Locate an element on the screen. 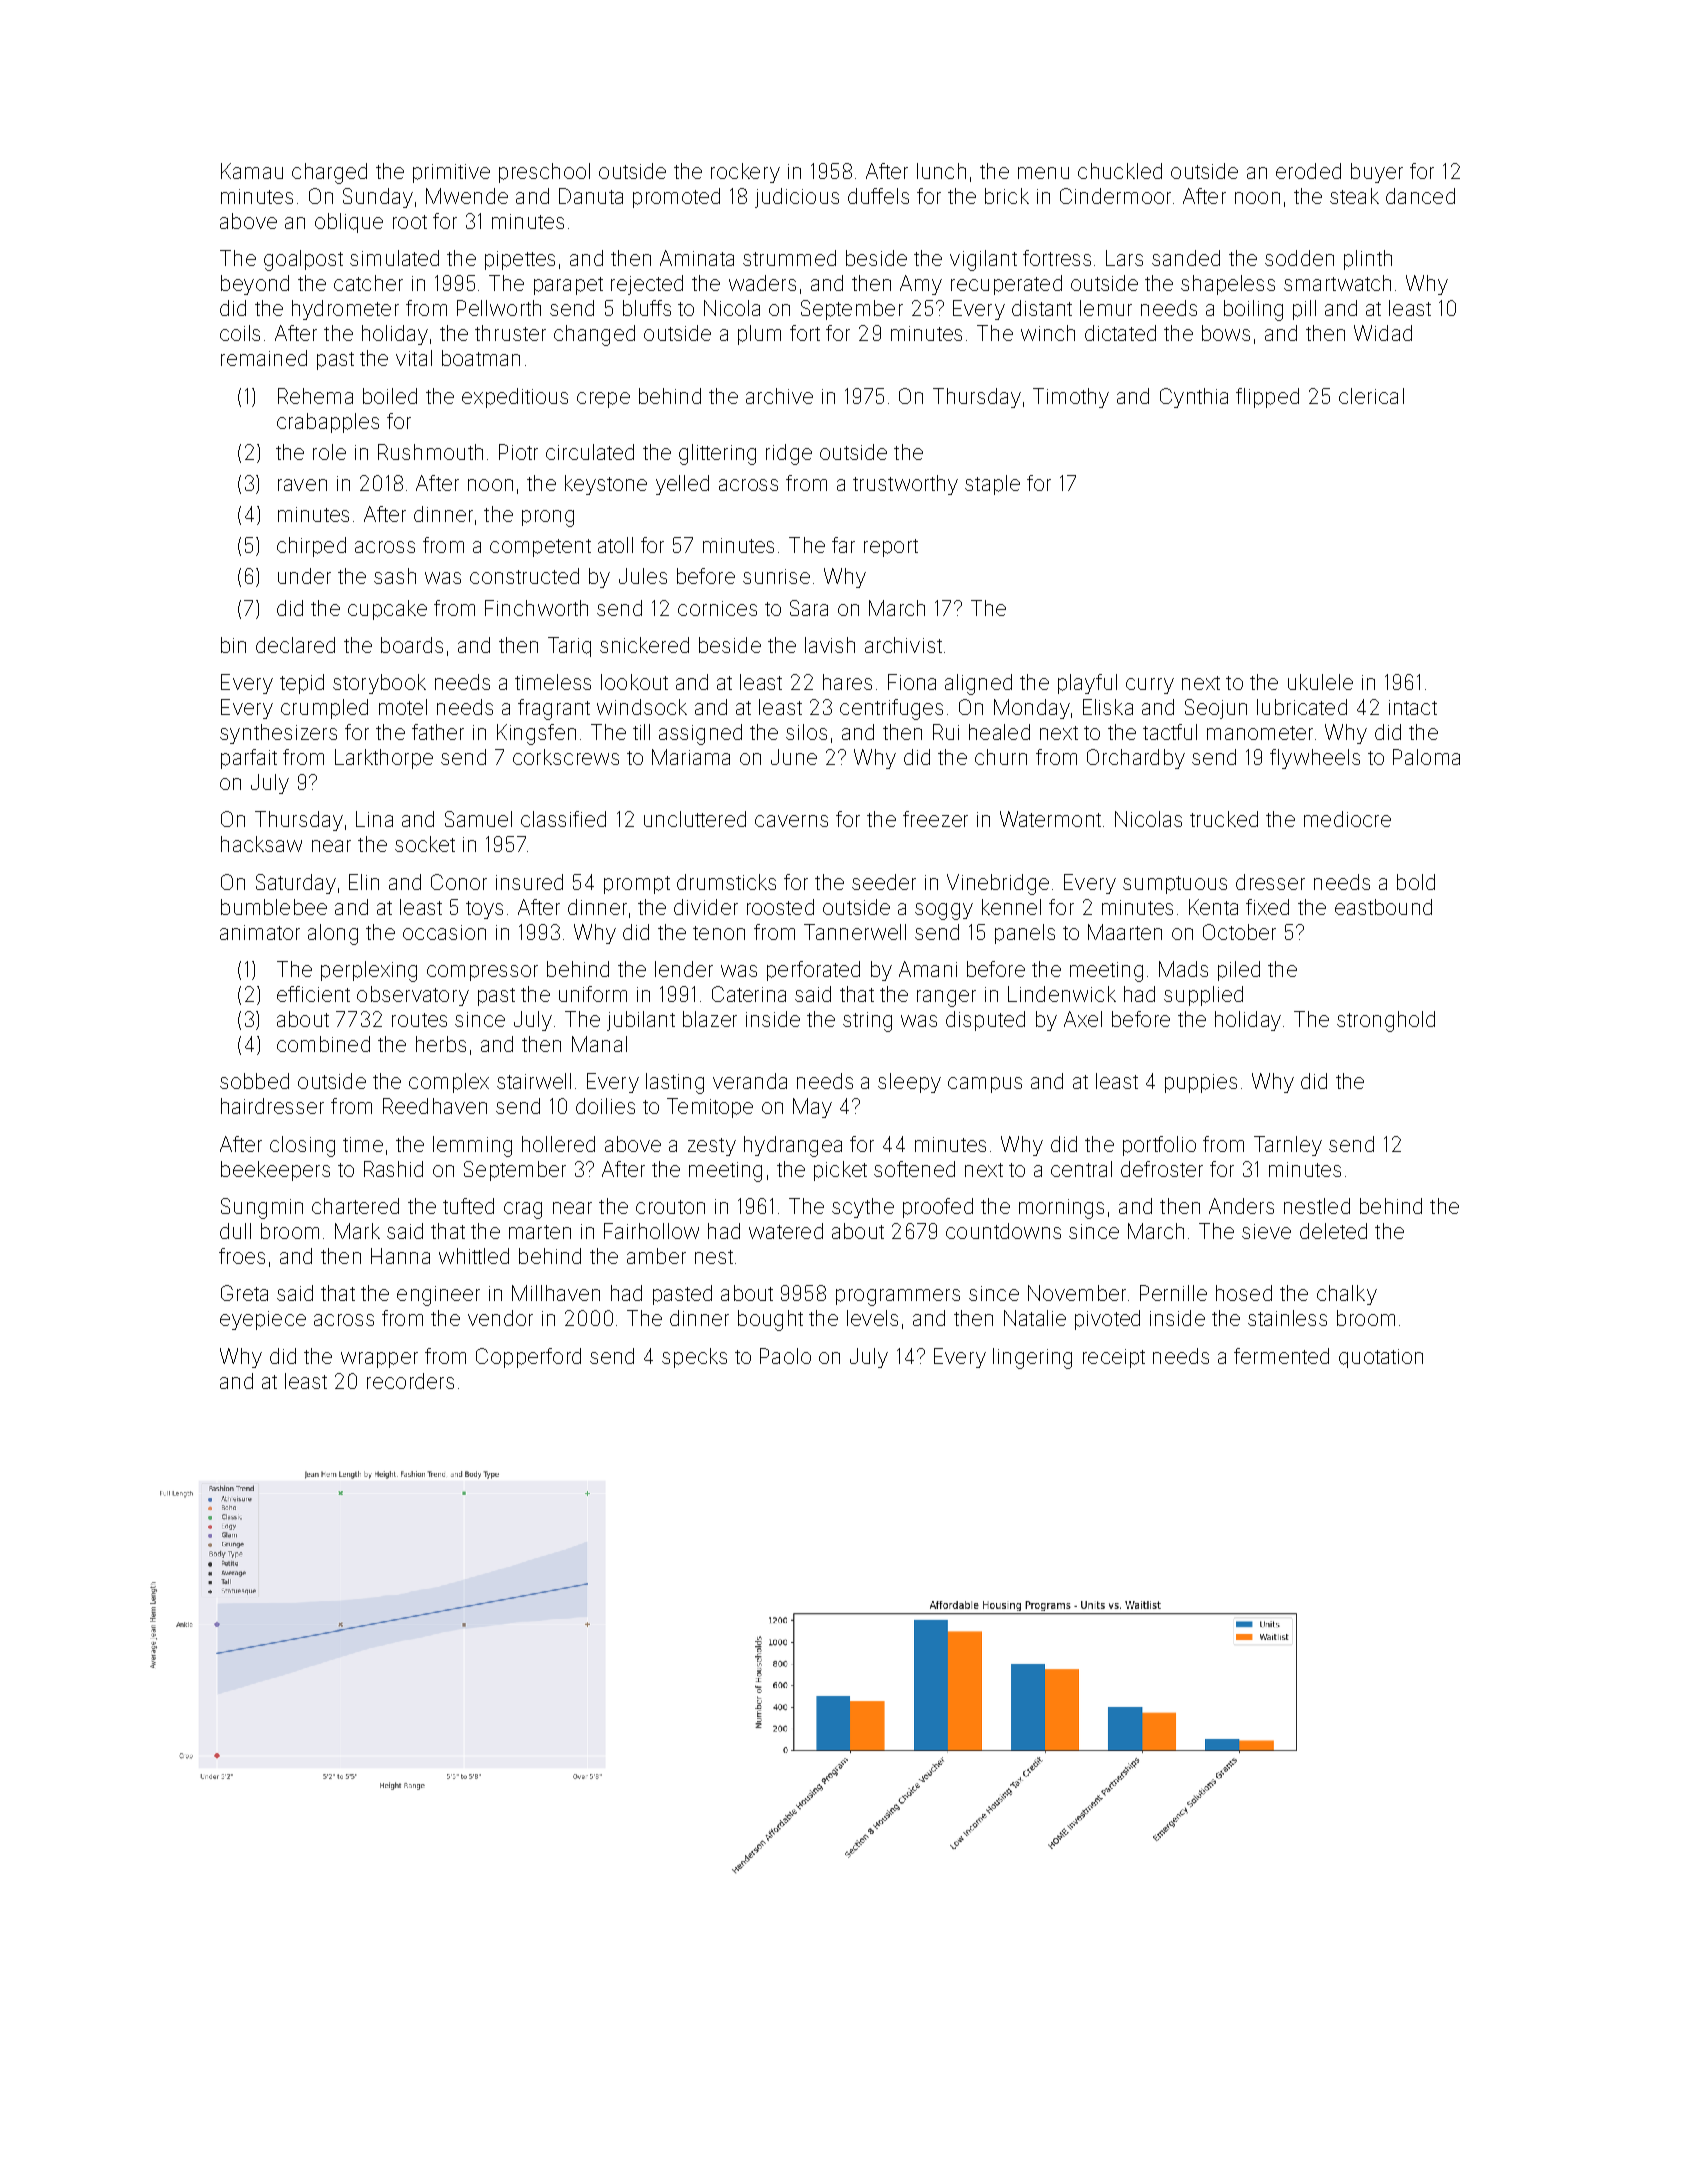 Image resolution: width=1683 pixels, height=2178 pixels. lingering is located at coordinates (1032, 1358).
